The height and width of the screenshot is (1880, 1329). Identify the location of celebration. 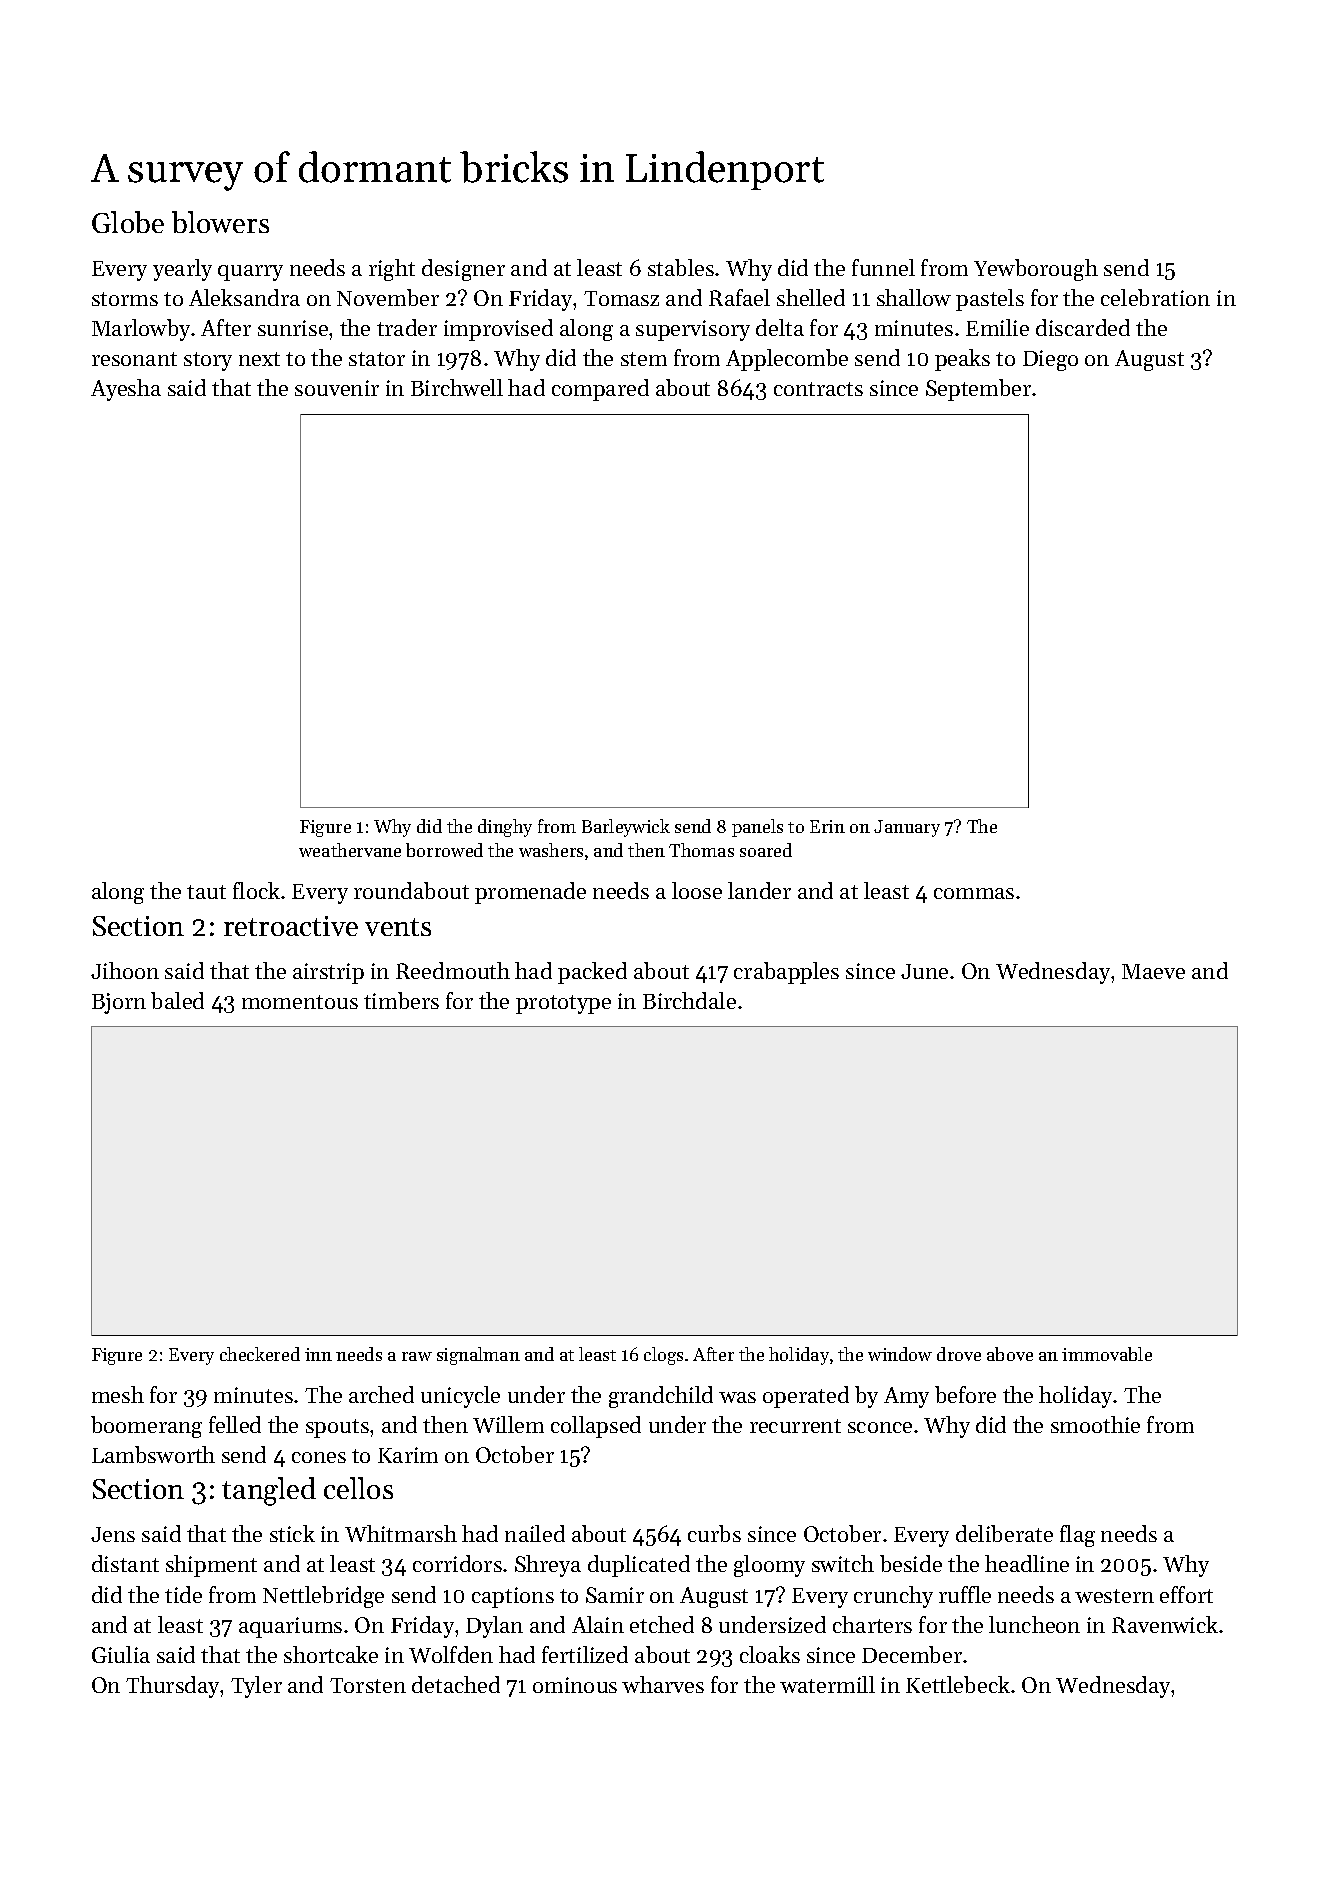
(1155, 297).
